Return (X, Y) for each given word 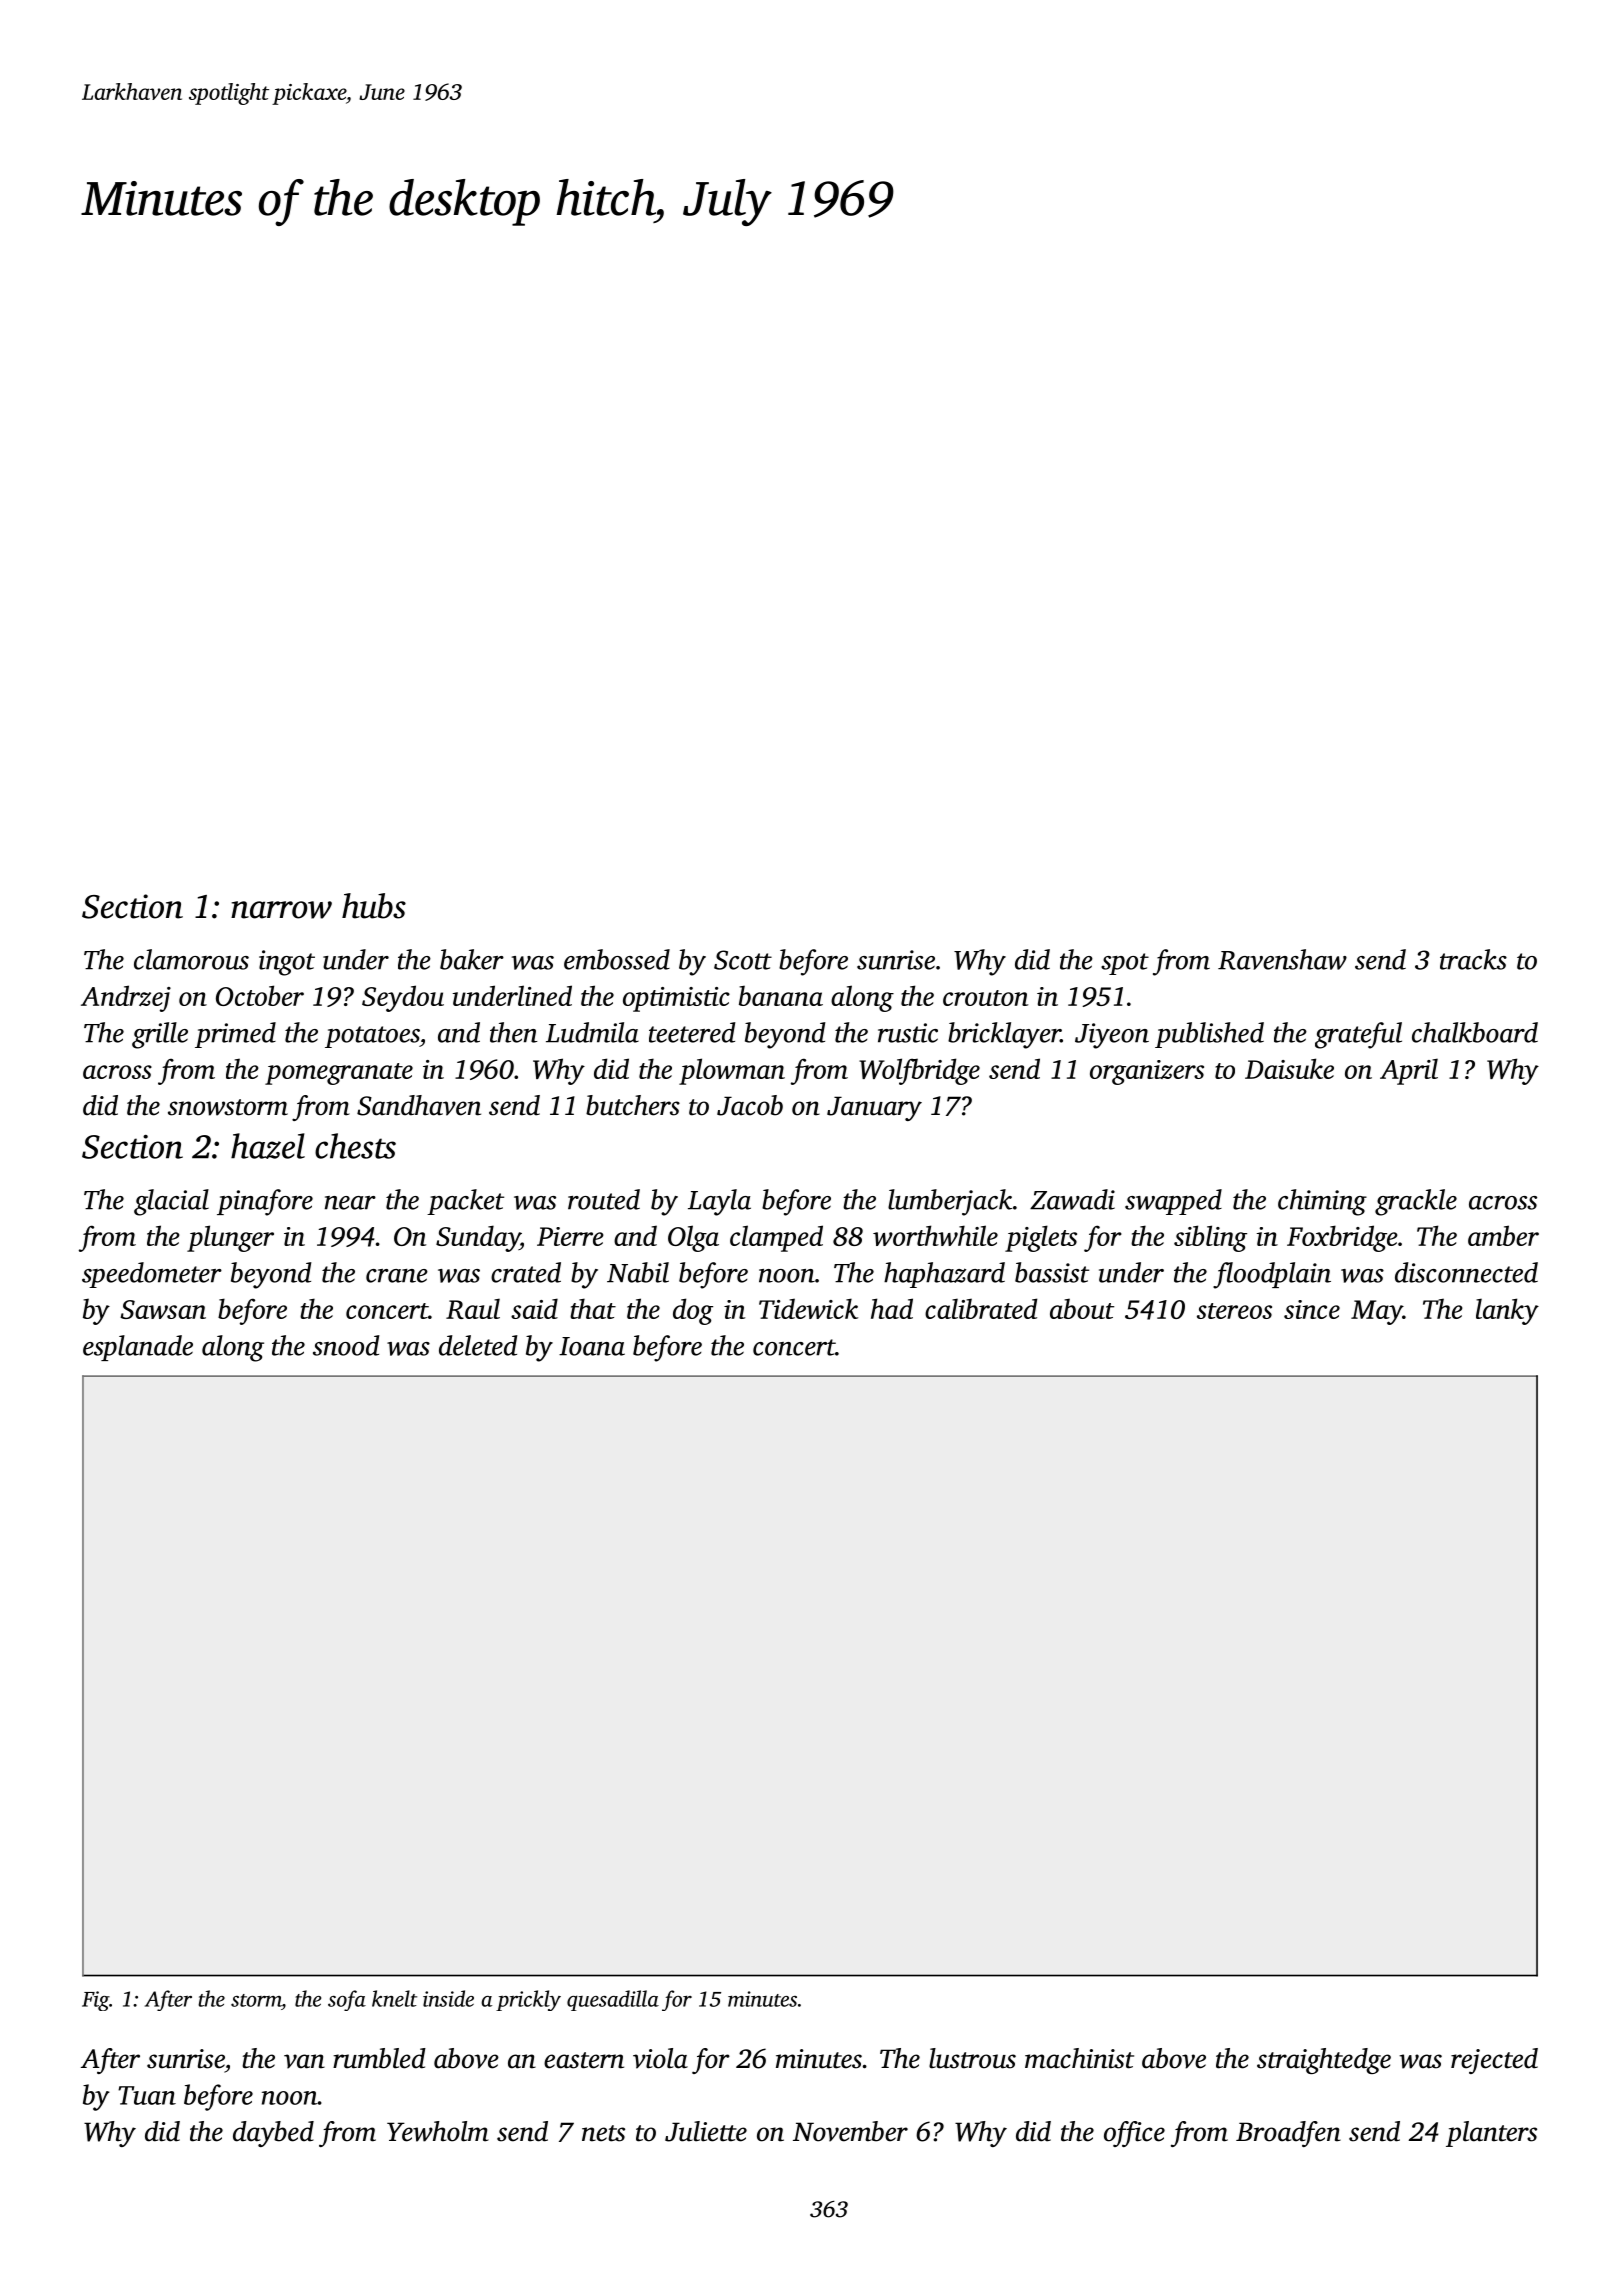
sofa (347, 2000)
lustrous (972, 2058)
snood (346, 1345)
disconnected (1466, 1272)
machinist (1079, 2058)
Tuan (147, 2095)
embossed (617, 959)
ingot (287, 963)
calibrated (981, 1308)
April (1409, 1071)
